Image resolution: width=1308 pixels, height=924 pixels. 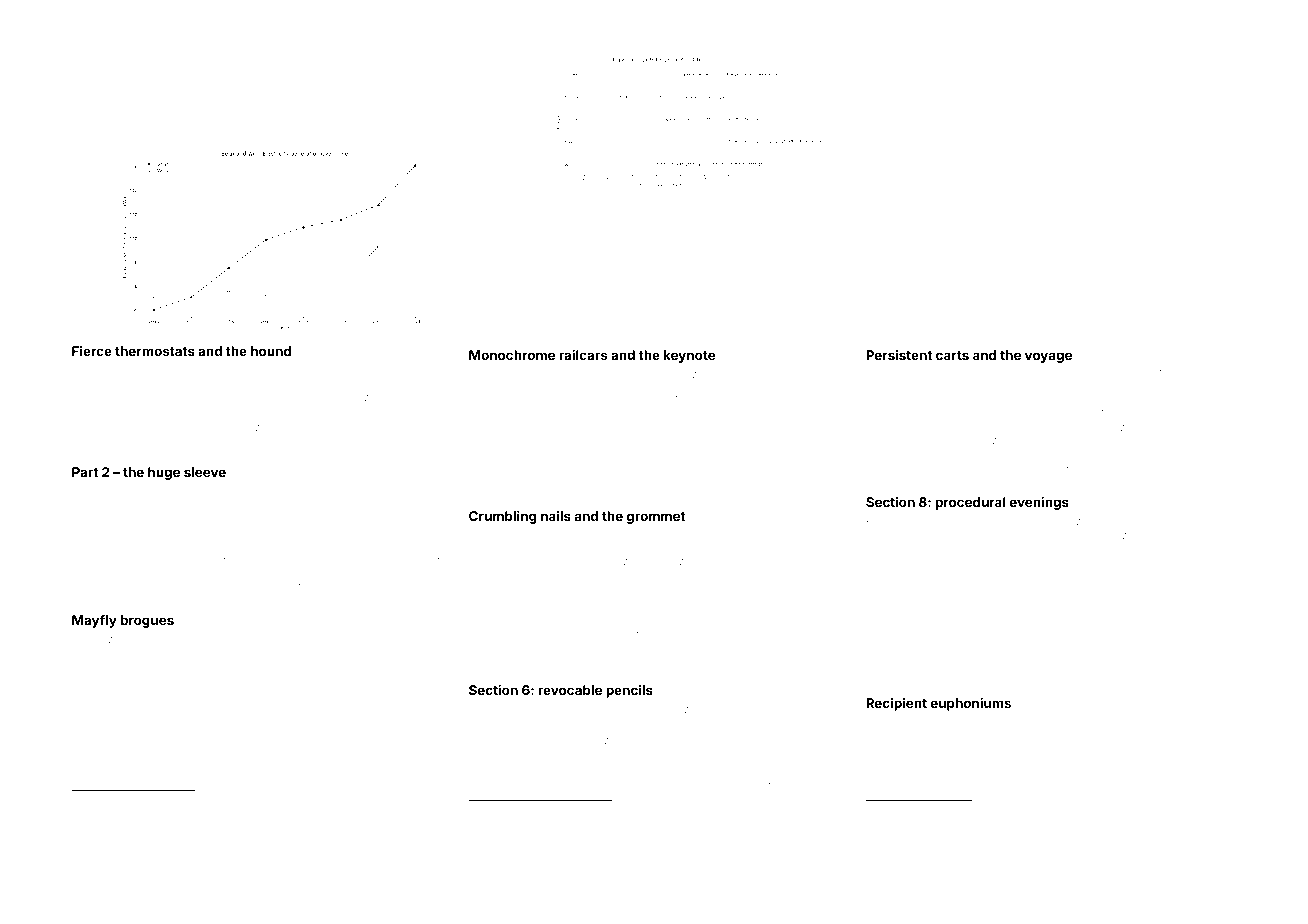 I want to click on starship, so click(x=131, y=720).
